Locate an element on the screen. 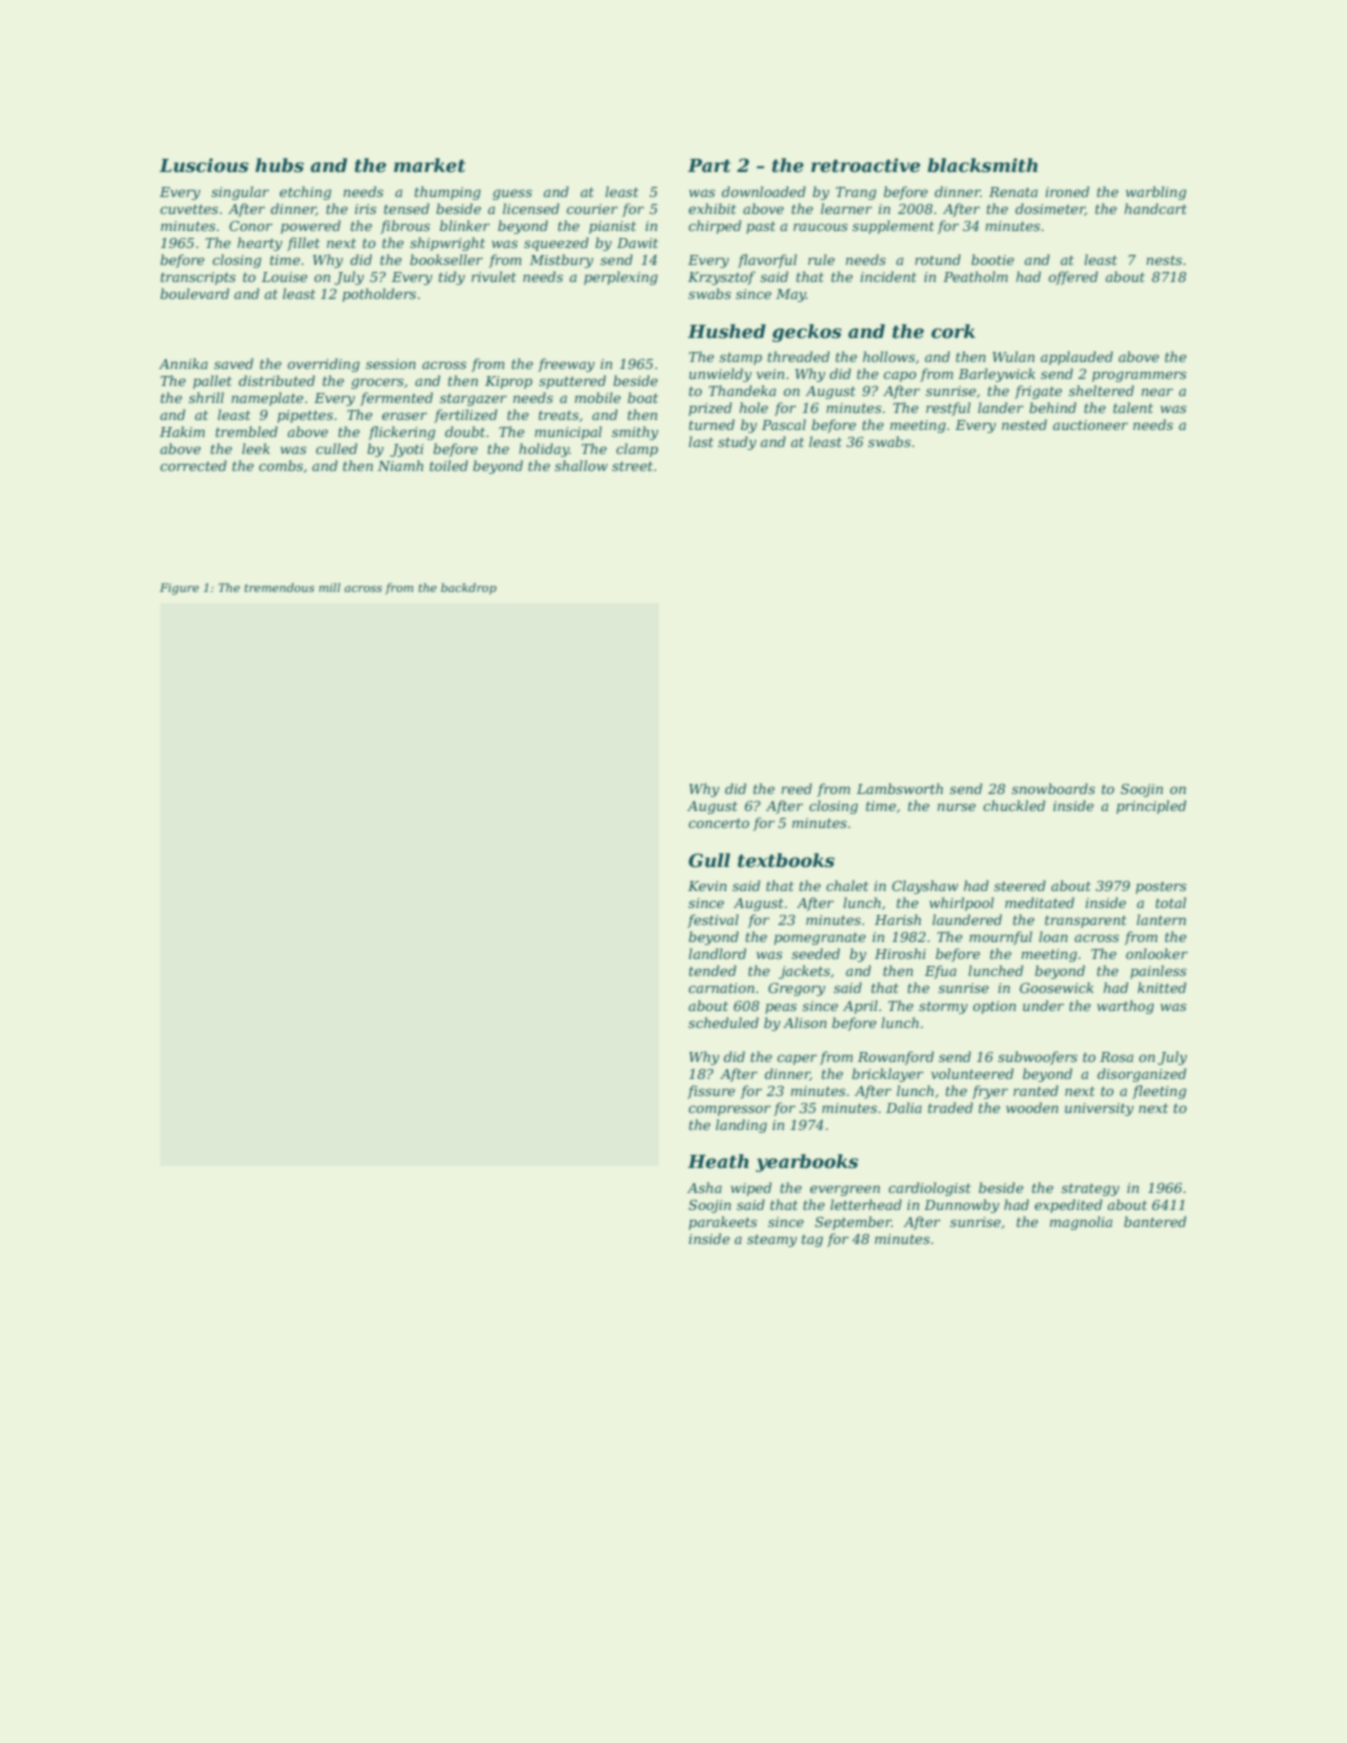 The height and width of the screenshot is (1743, 1347). blacksmith is located at coordinates (983, 165).
